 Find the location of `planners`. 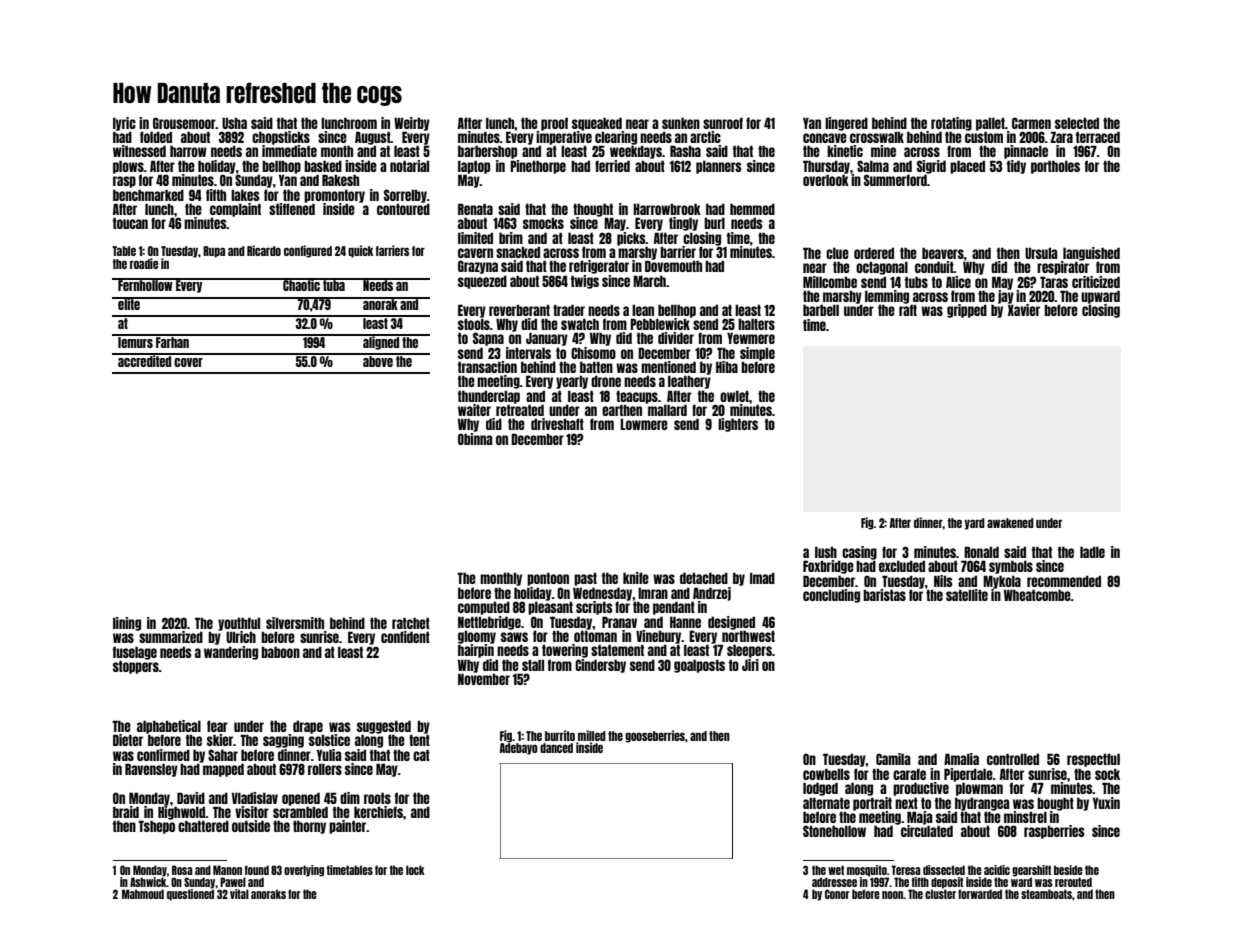

planners is located at coordinates (719, 167).
